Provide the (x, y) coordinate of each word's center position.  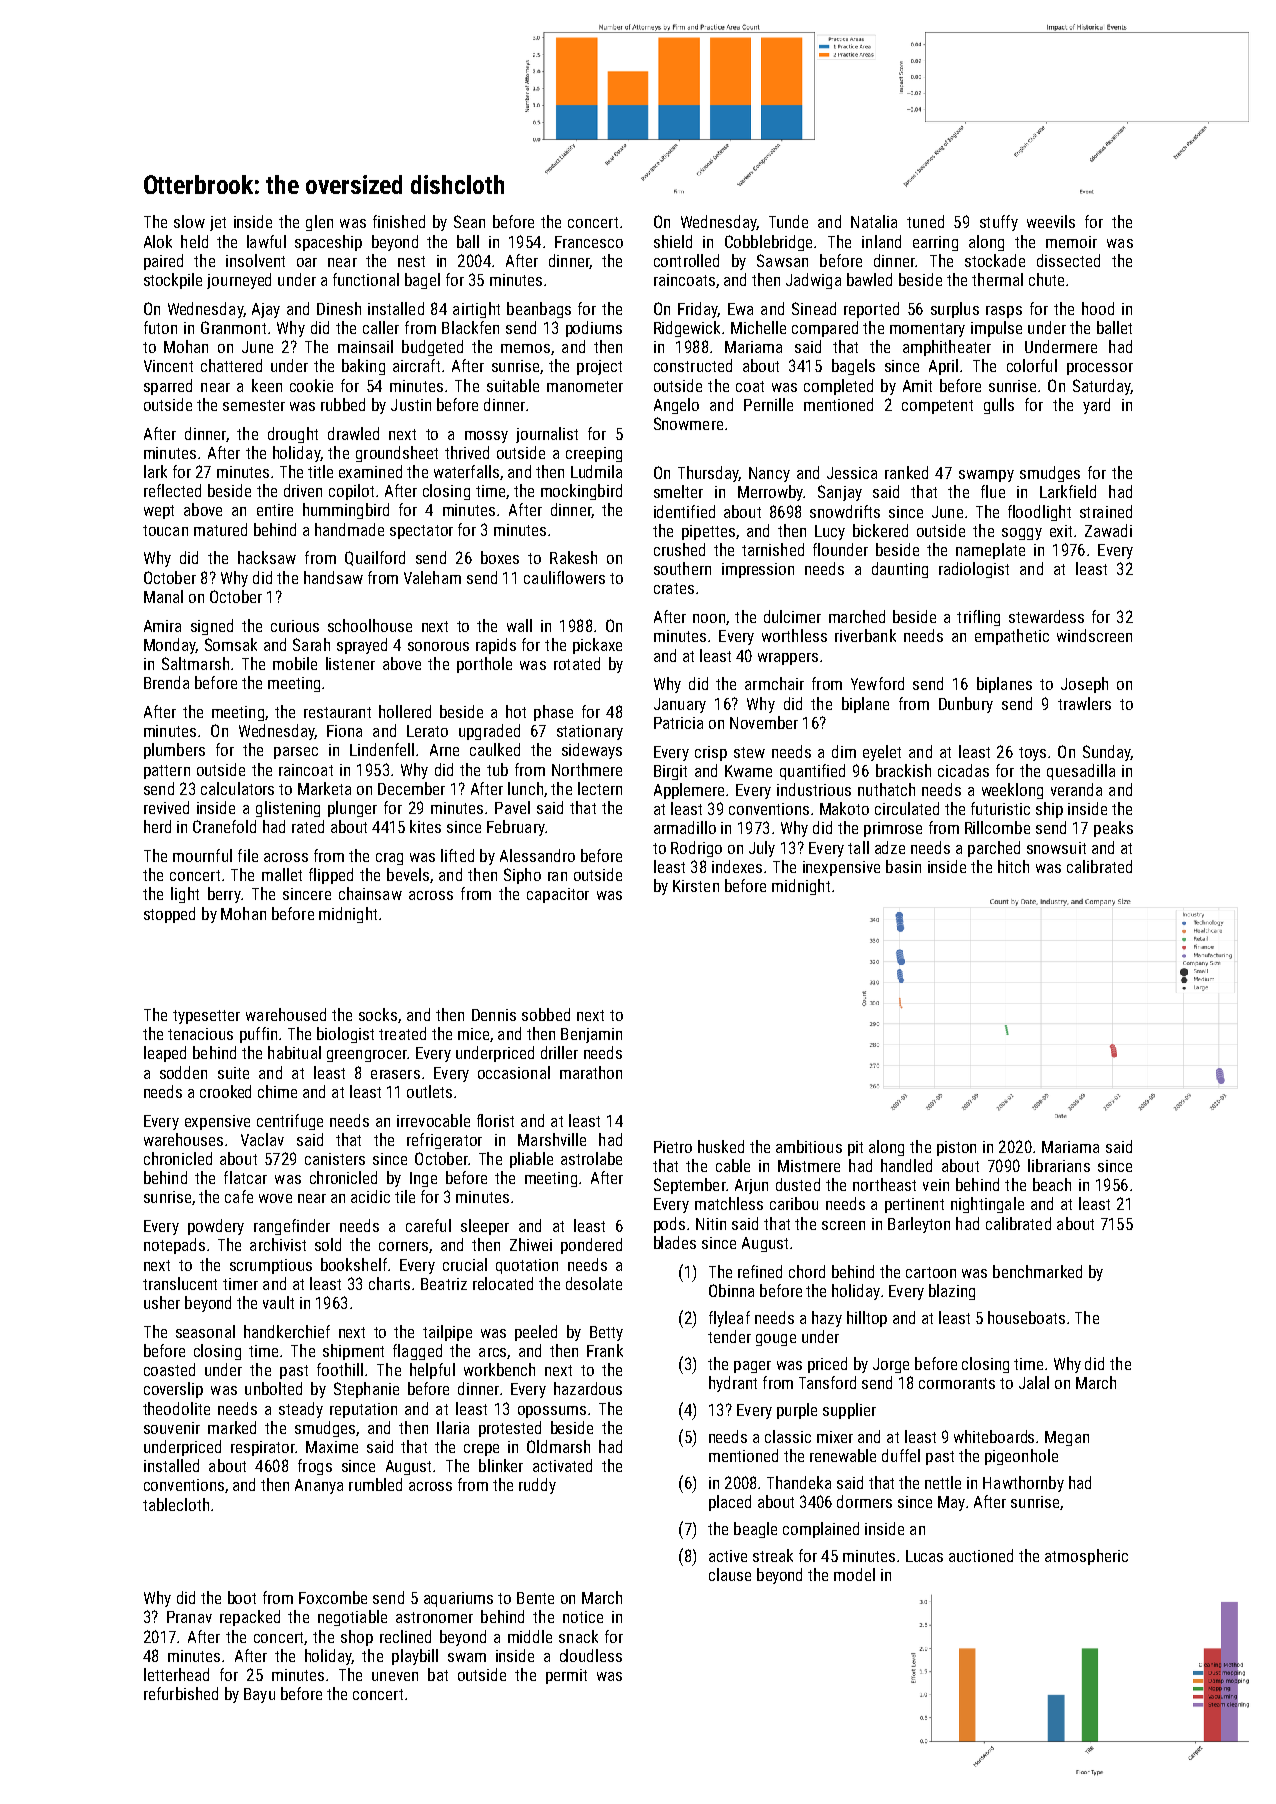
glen (319, 223)
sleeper (485, 1227)
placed (730, 1503)
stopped (169, 915)
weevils (1051, 221)
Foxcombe (333, 1597)
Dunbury (966, 705)
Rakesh (573, 557)
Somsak (231, 644)
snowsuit (1056, 848)
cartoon (931, 1272)
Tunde (788, 221)
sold (328, 1244)
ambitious (809, 1146)
